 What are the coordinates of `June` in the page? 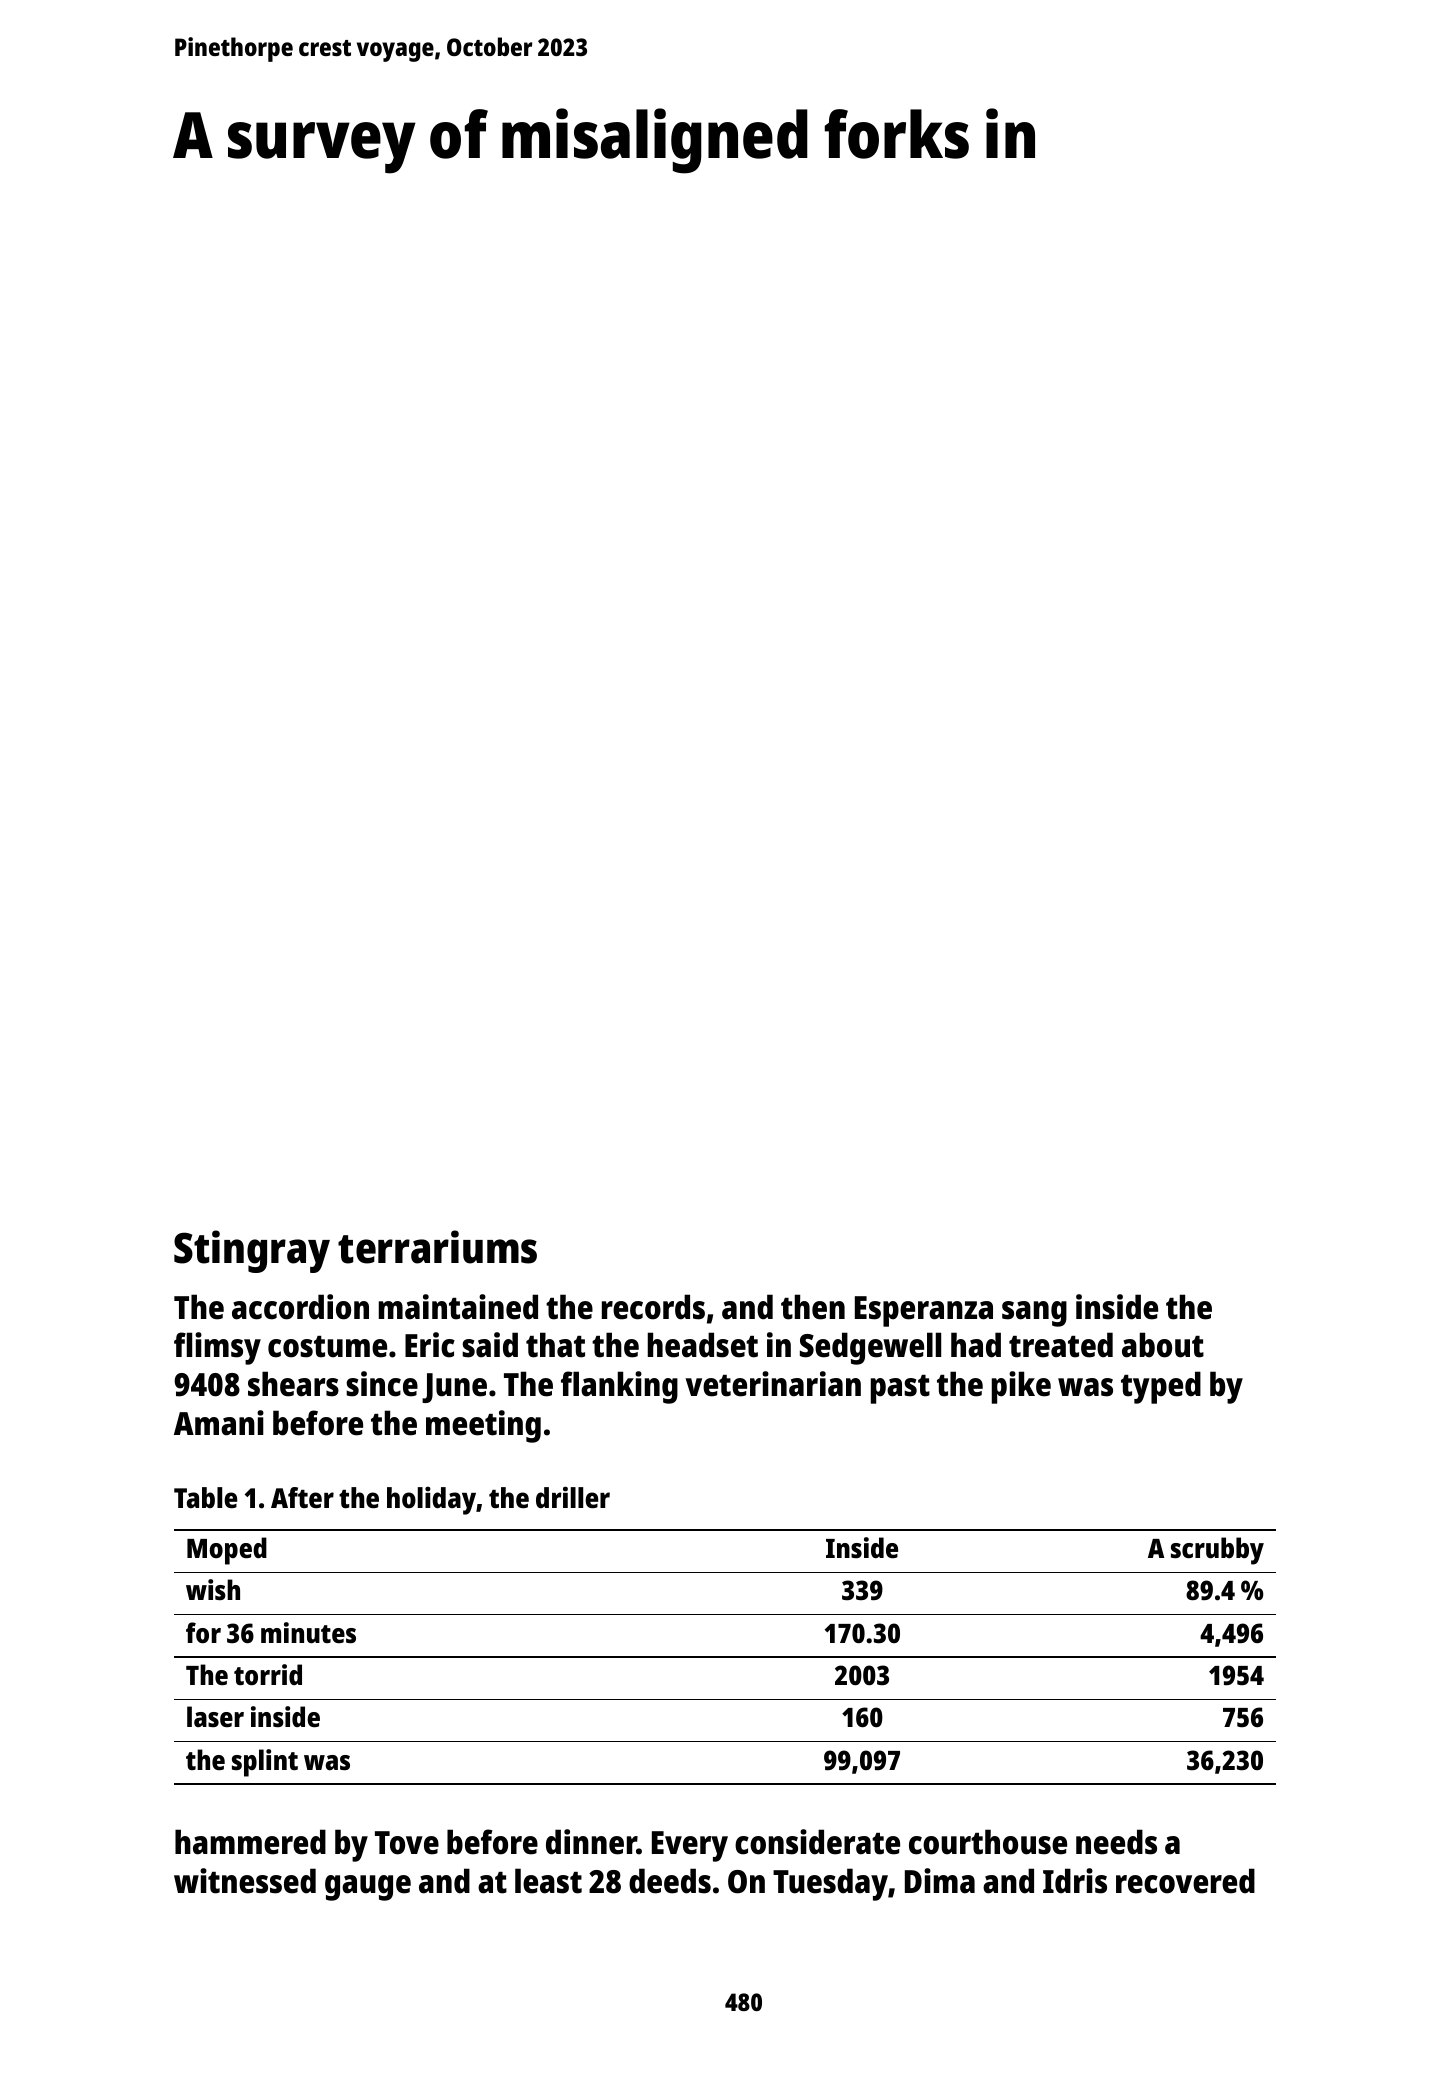 It's located at (454, 1388).
